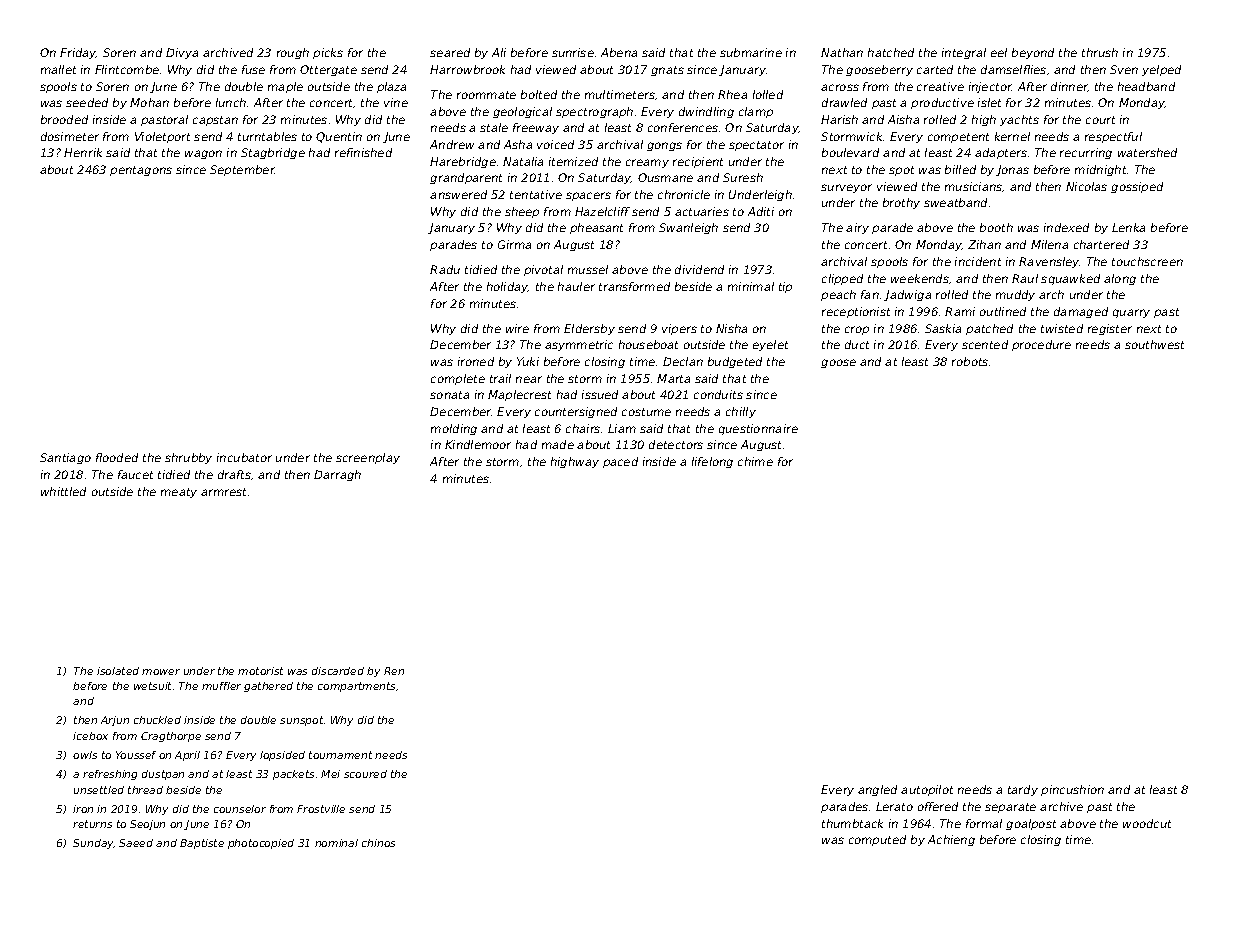  I want to click on tip, so click(785, 287).
